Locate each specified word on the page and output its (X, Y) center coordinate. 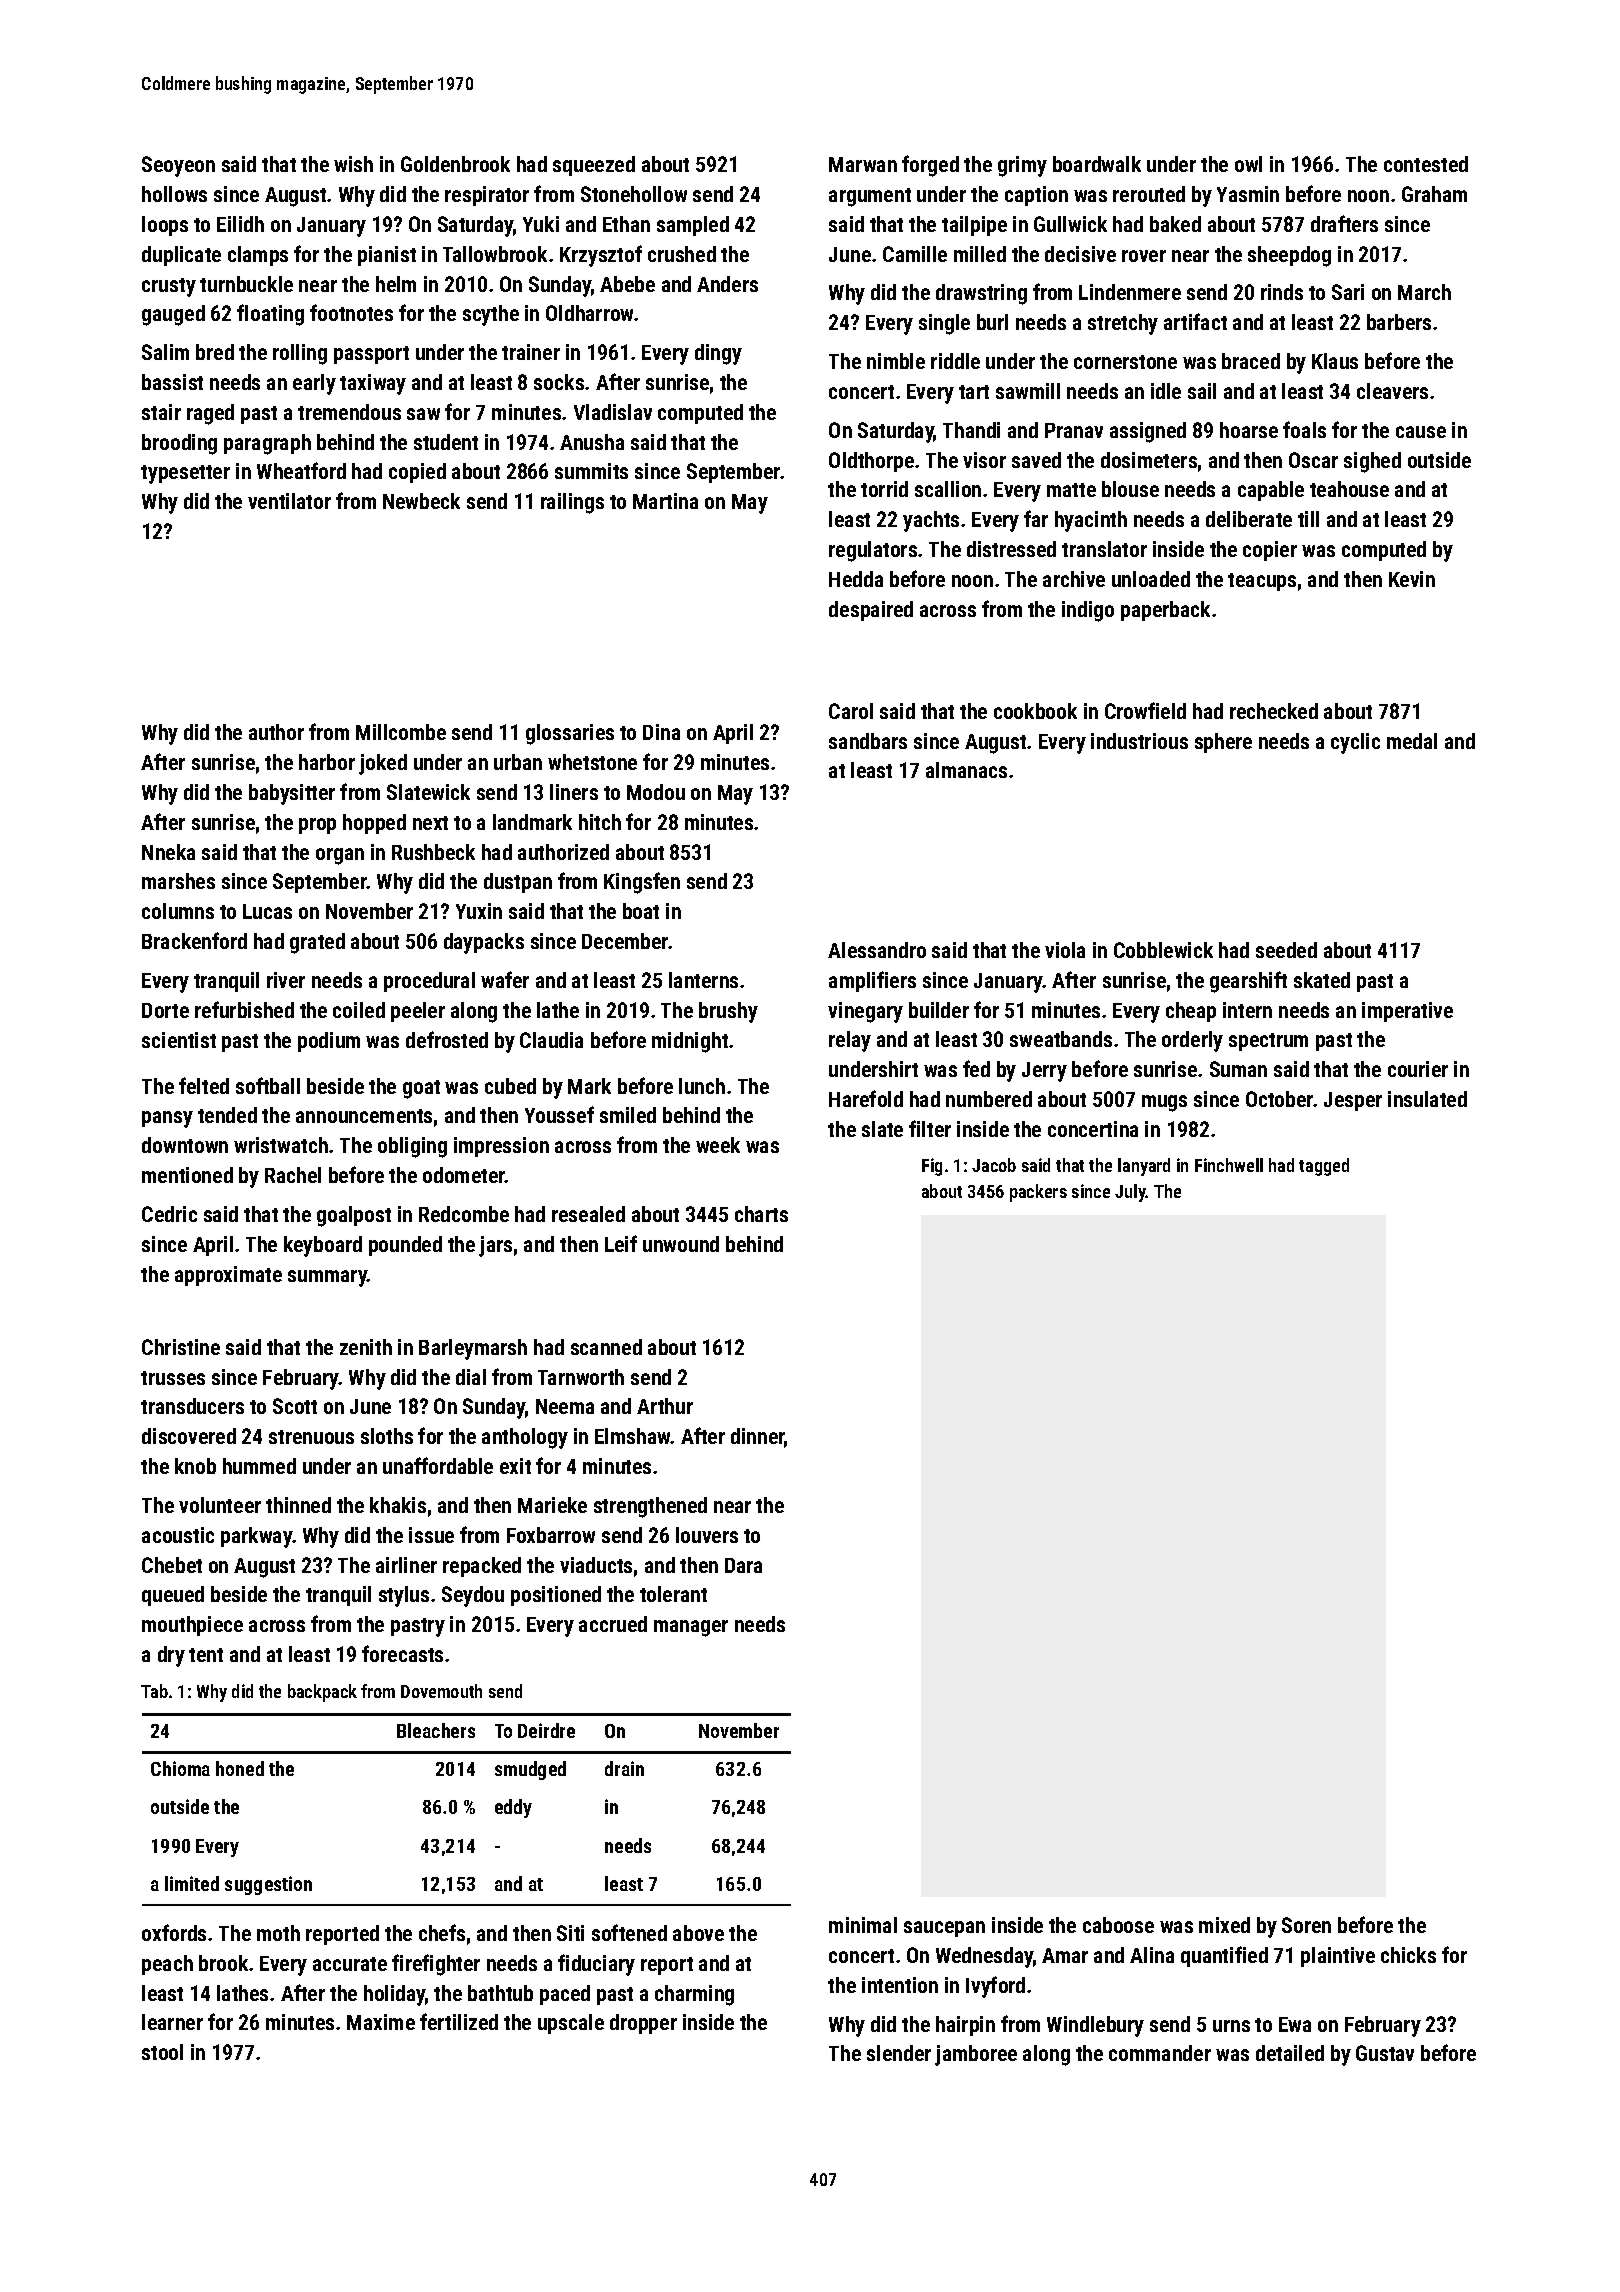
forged (930, 166)
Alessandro (877, 950)
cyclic (1355, 743)
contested (1426, 164)
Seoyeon (178, 166)
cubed (510, 1086)
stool (162, 2052)
